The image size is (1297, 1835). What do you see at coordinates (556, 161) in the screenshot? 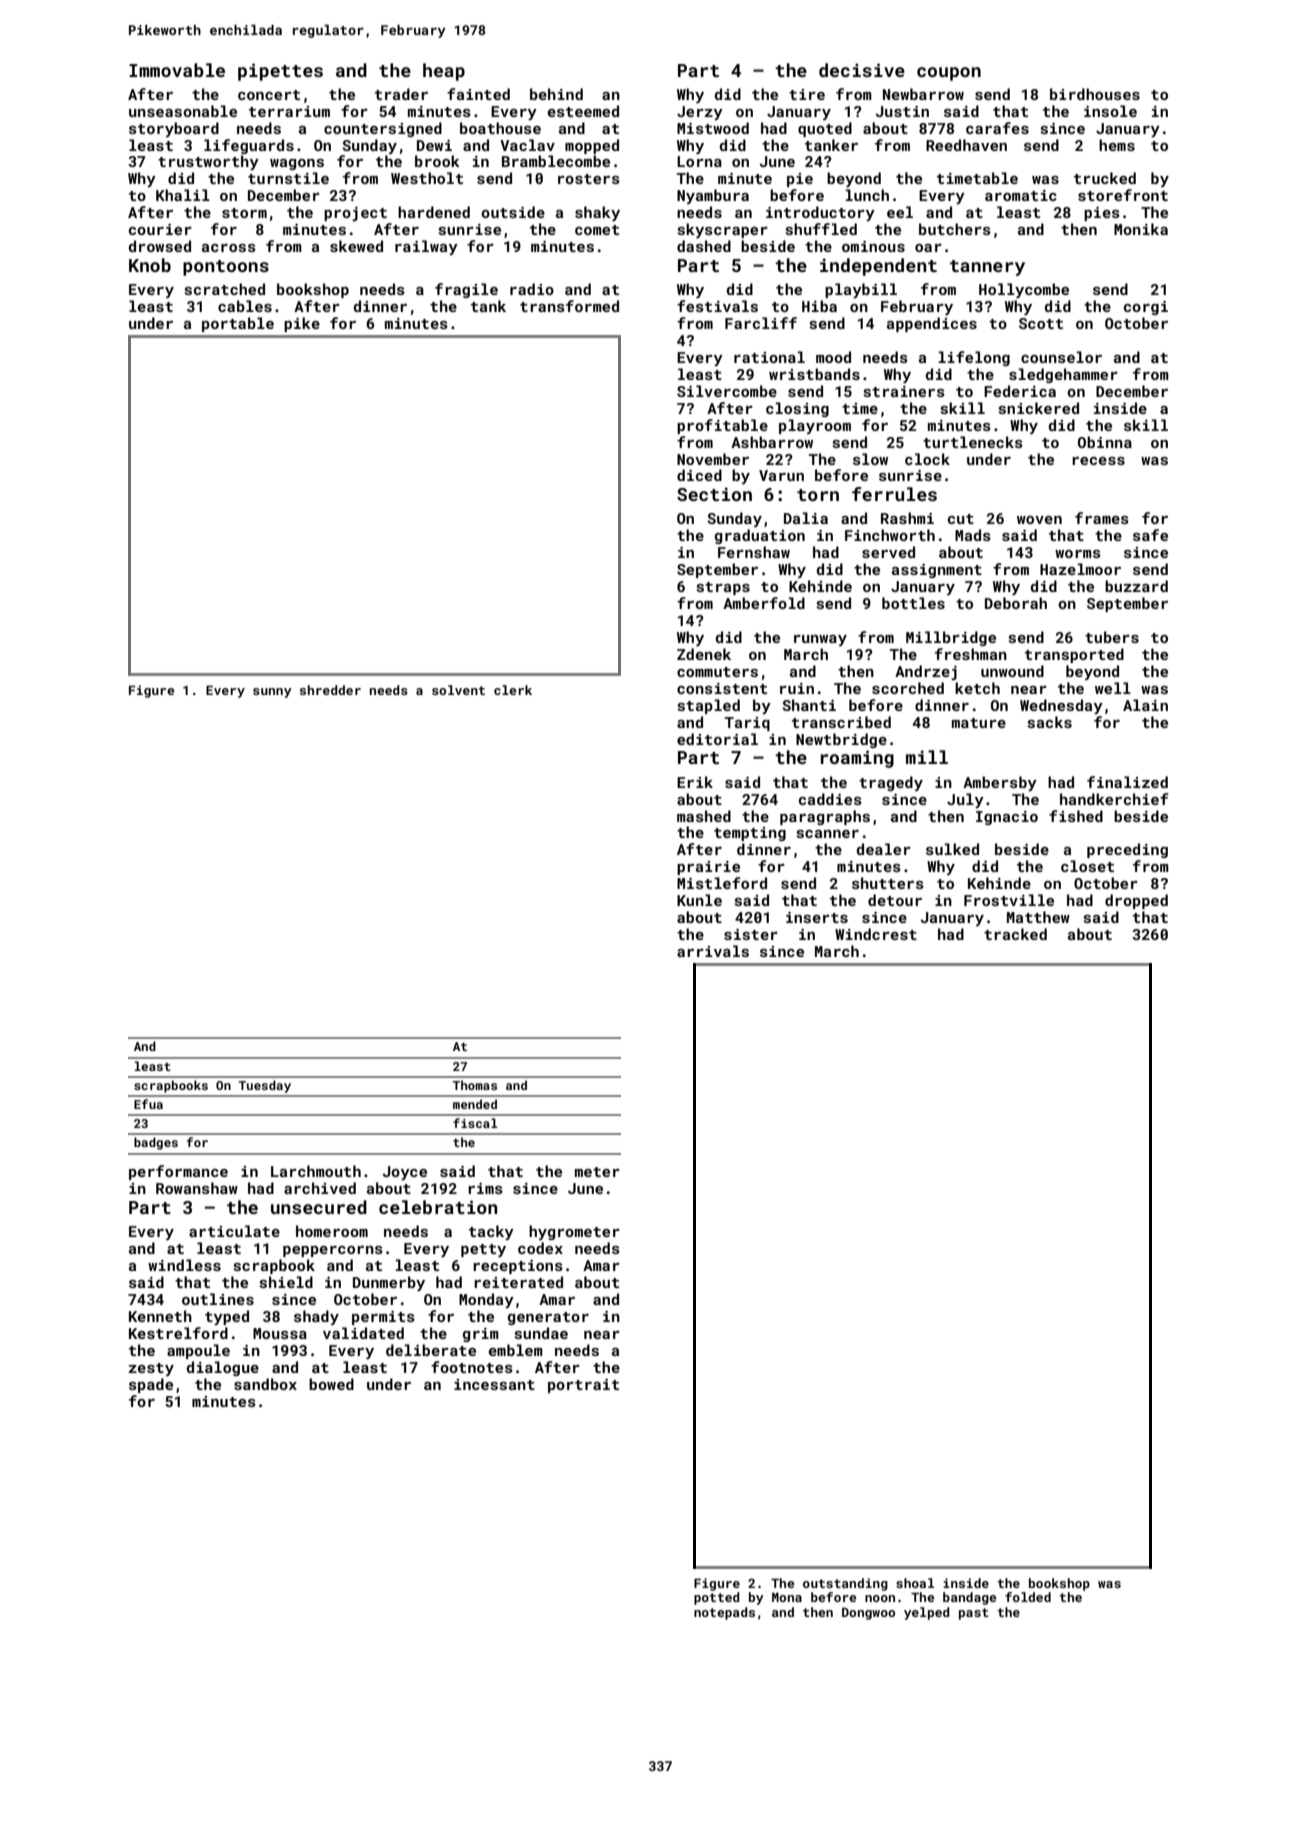
I see `Bramblecombe` at bounding box center [556, 161].
